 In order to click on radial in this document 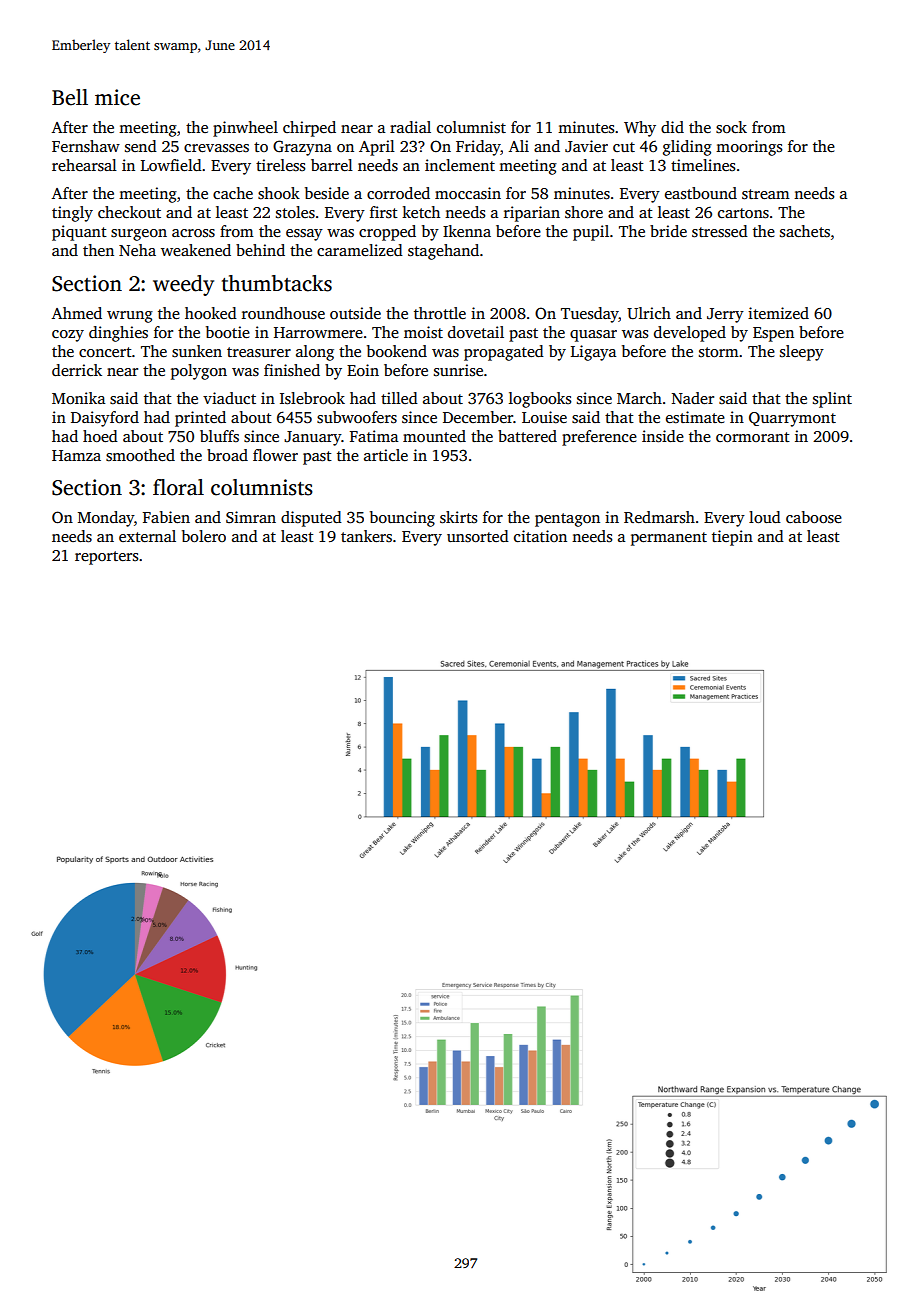, I will do `click(410, 127)`.
